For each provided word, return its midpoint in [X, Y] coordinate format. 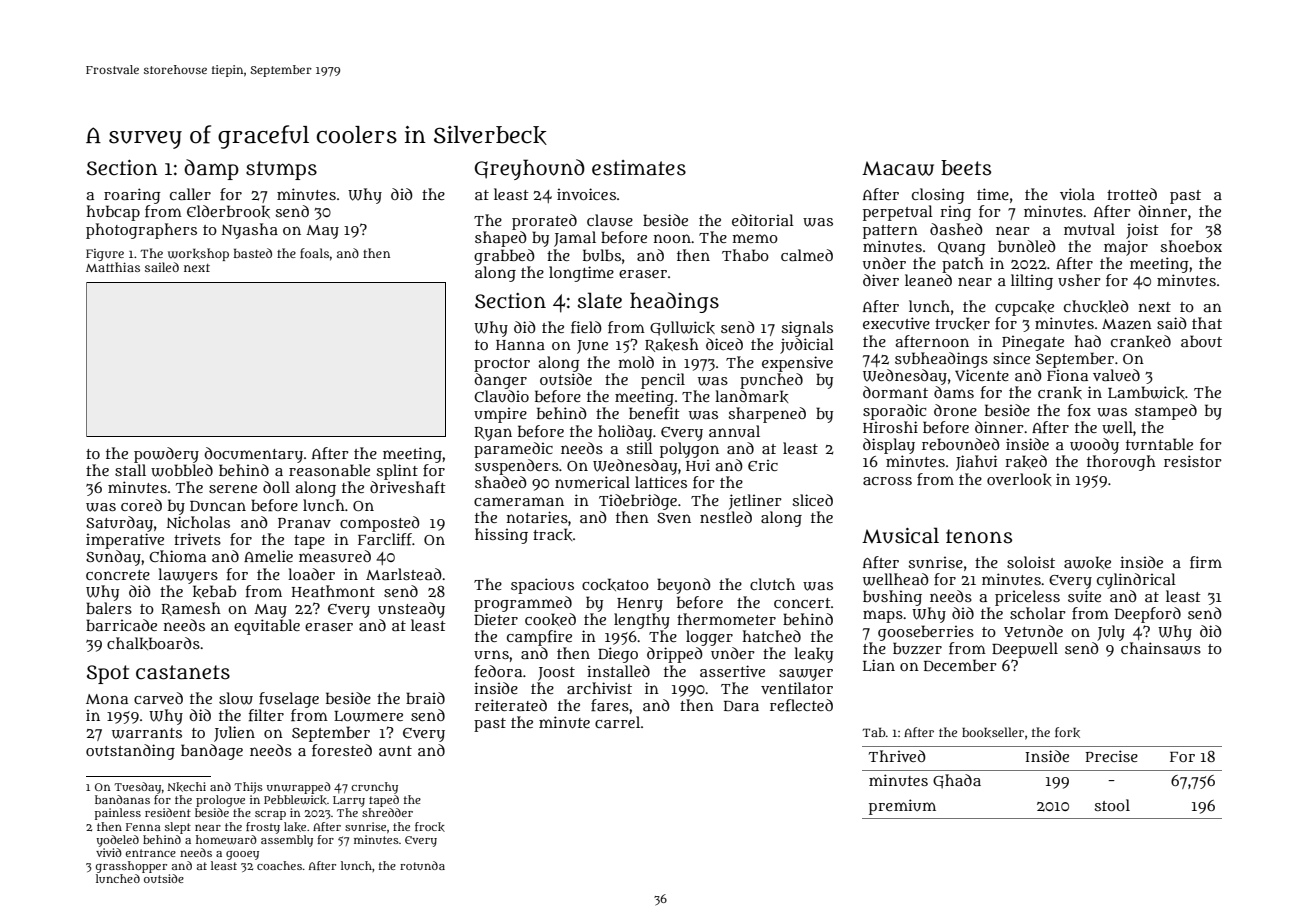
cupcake [1024, 308]
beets [966, 168]
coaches [279, 865]
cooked [550, 619]
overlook [1019, 479]
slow [236, 698]
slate [600, 300]
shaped [501, 239]
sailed [162, 267]
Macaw [898, 168]
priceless [1027, 598]
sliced [812, 500]
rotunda [422, 865]
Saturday [119, 524]
